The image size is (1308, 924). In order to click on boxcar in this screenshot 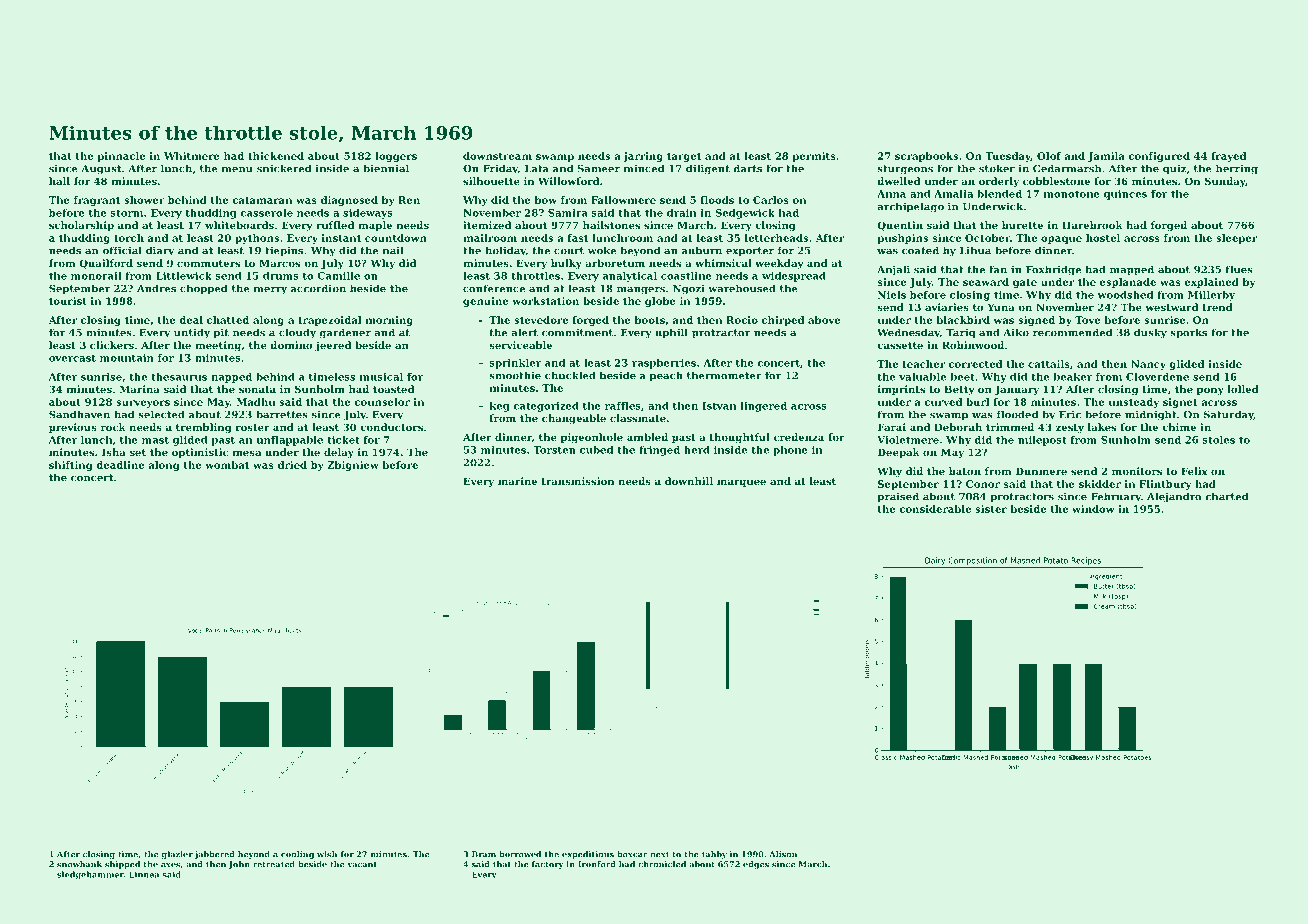, I will do `click(632, 854)`.
